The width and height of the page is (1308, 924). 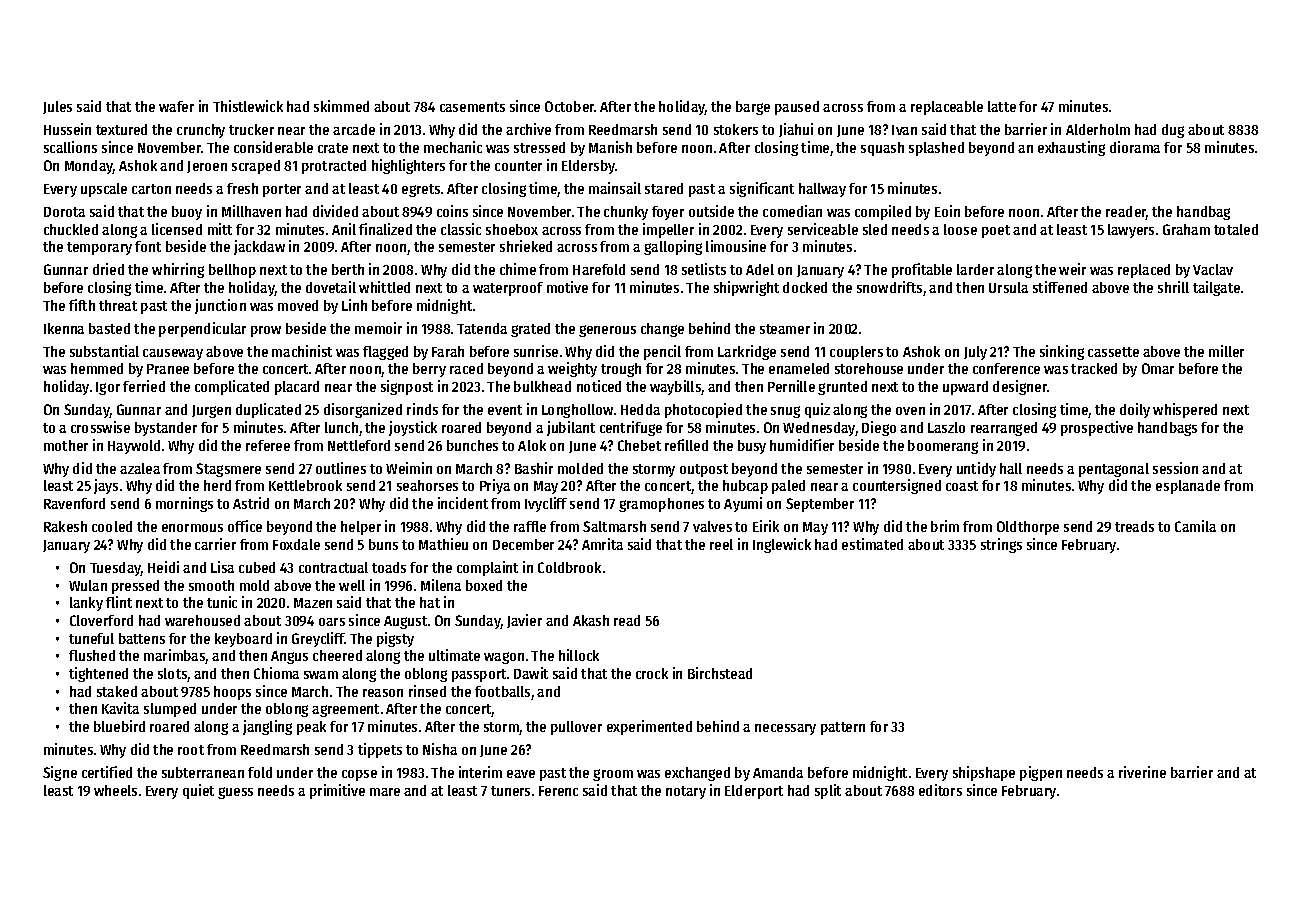 I want to click on Chioma, so click(x=276, y=673).
